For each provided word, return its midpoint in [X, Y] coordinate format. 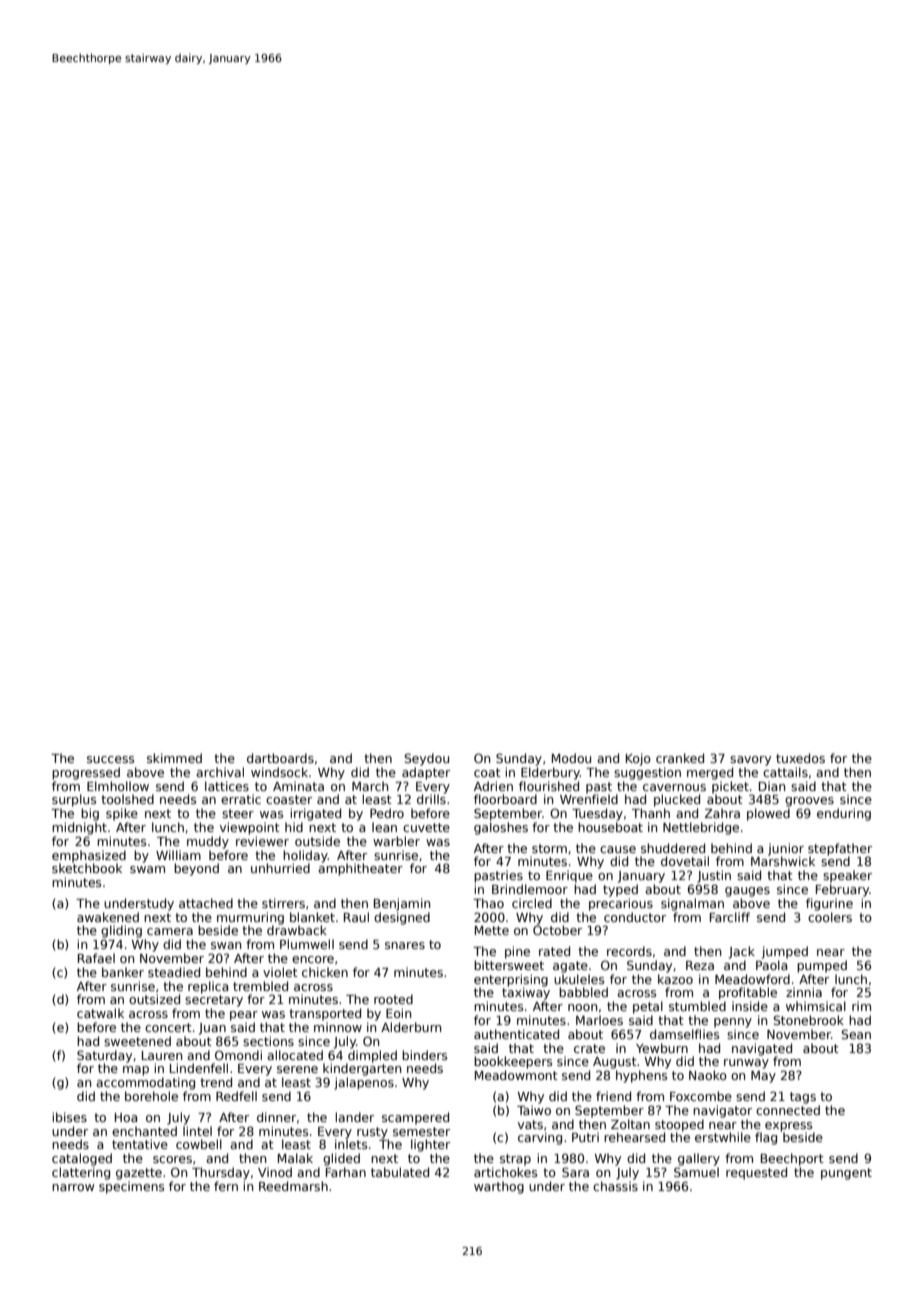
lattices [227, 786]
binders [424, 1055]
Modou [571, 758]
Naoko [708, 1075]
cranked [680, 758]
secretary [214, 1001]
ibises [69, 1117]
